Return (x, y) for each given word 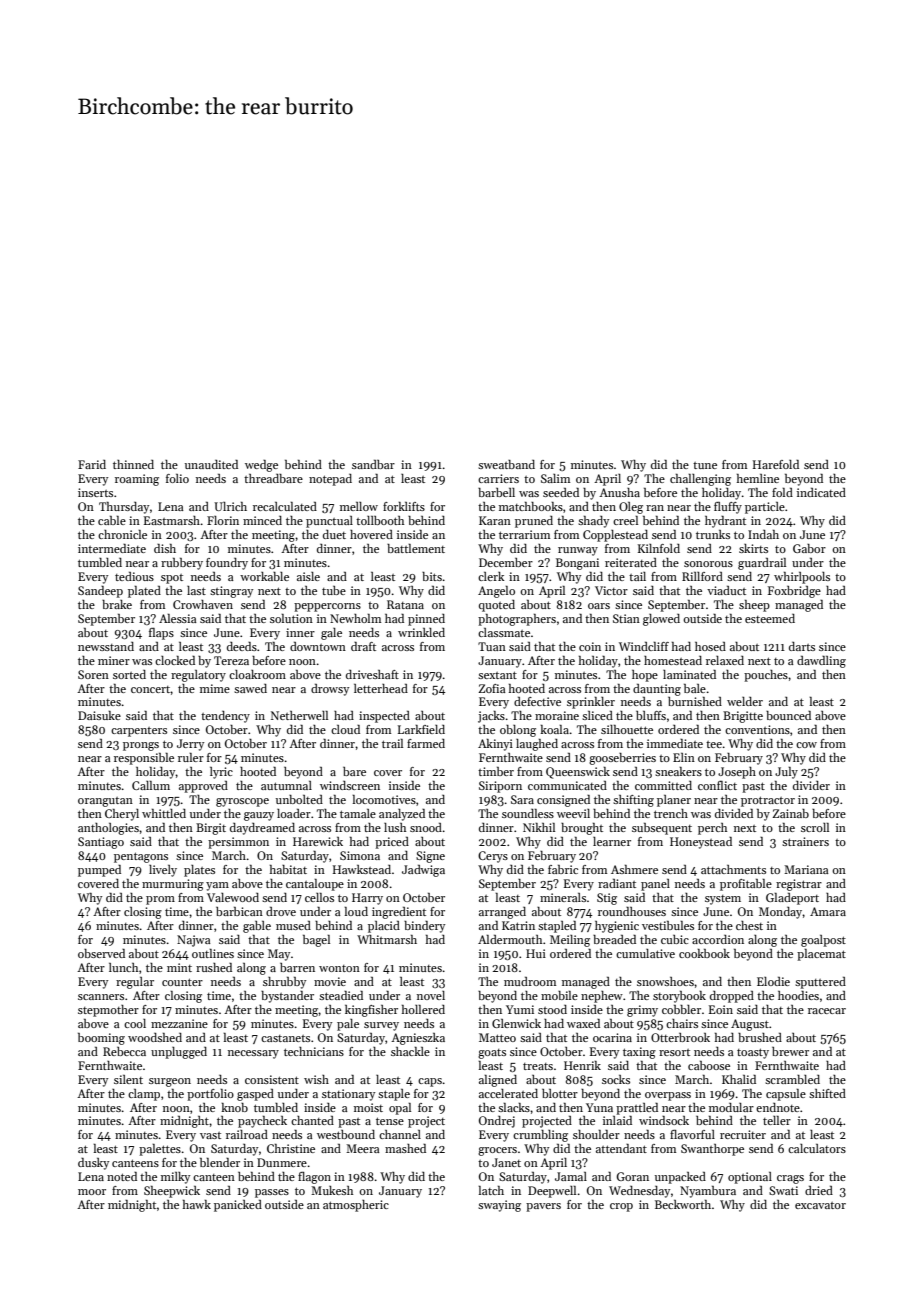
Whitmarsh (387, 939)
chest (749, 925)
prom (160, 900)
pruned (534, 522)
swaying (499, 1206)
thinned (133, 464)
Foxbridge (794, 592)
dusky (93, 1164)
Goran (633, 1176)
